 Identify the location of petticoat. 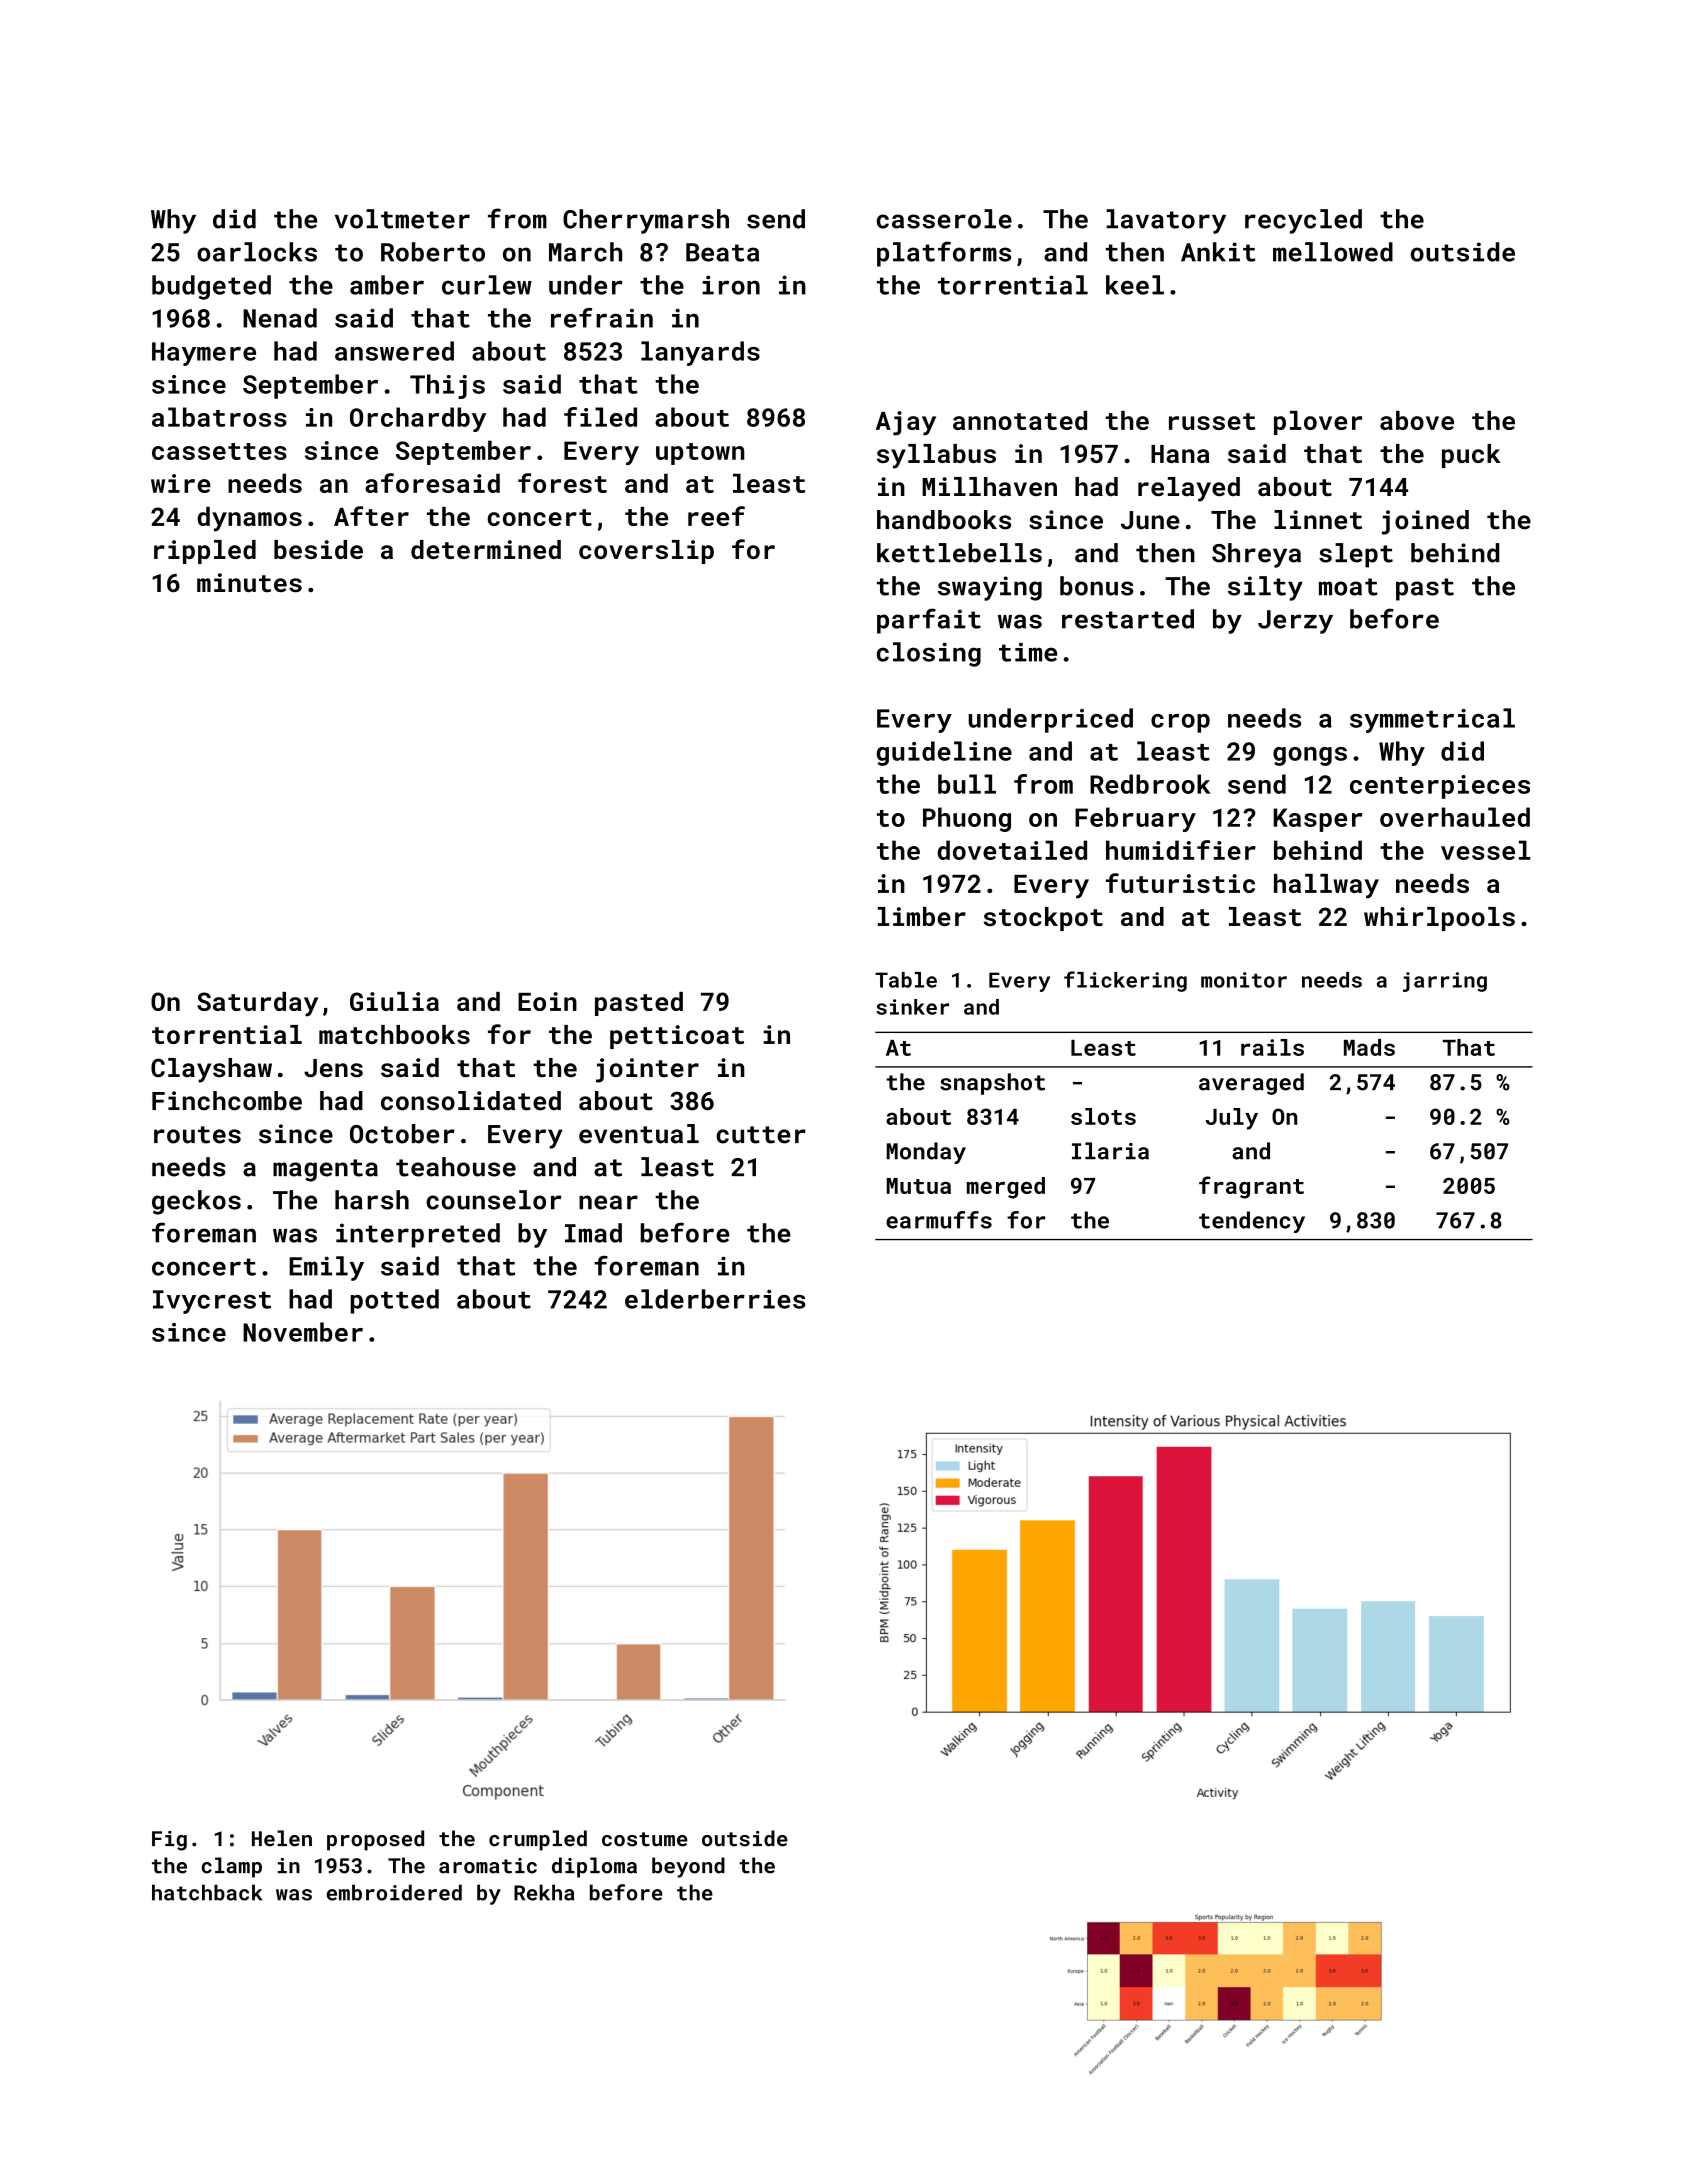
(677, 1037).
